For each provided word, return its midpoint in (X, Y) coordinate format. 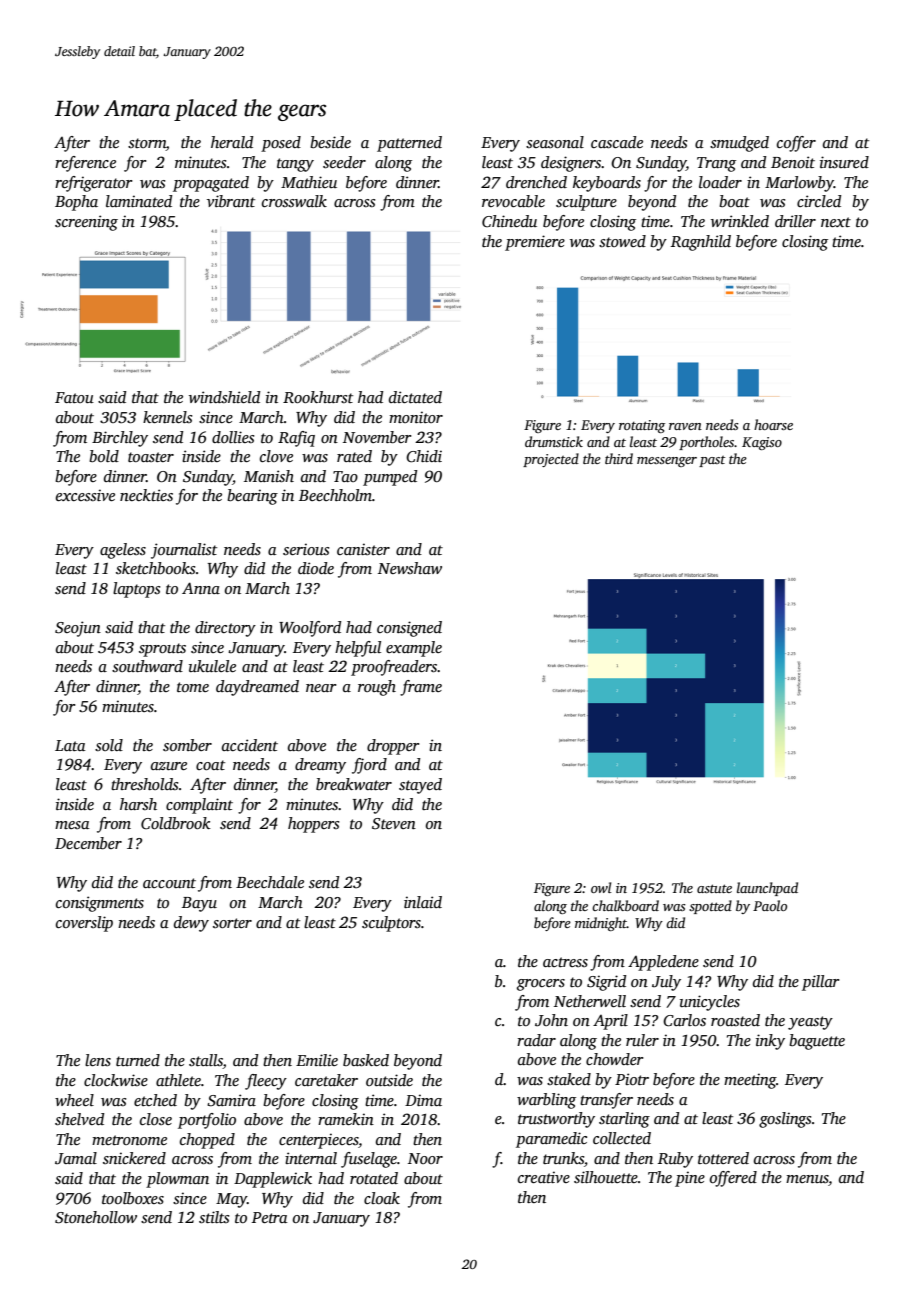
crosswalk (294, 201)
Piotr (632, 1079)
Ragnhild (701, 243)
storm (147, 144)
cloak (382, 1198)
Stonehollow (96, 1217)
